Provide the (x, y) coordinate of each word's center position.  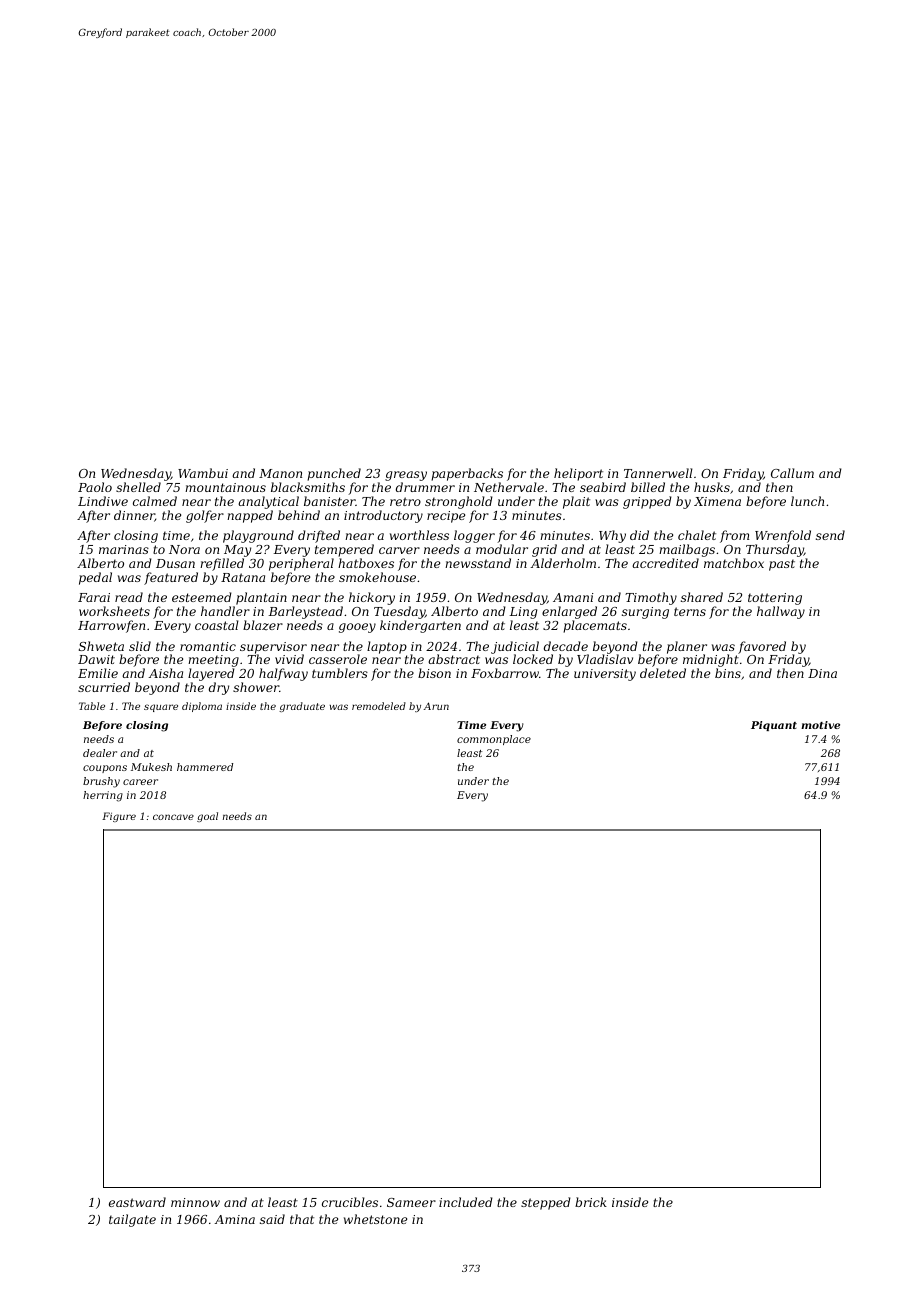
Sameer (411, 1202)
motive (820, 725)
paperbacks (467, 474)
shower (256, 687)
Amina (234, 1219)
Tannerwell (658, 473)
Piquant (774, 726)
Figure (119, 817)
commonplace (494, 740)
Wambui (203, 473)
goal (207, 817)
